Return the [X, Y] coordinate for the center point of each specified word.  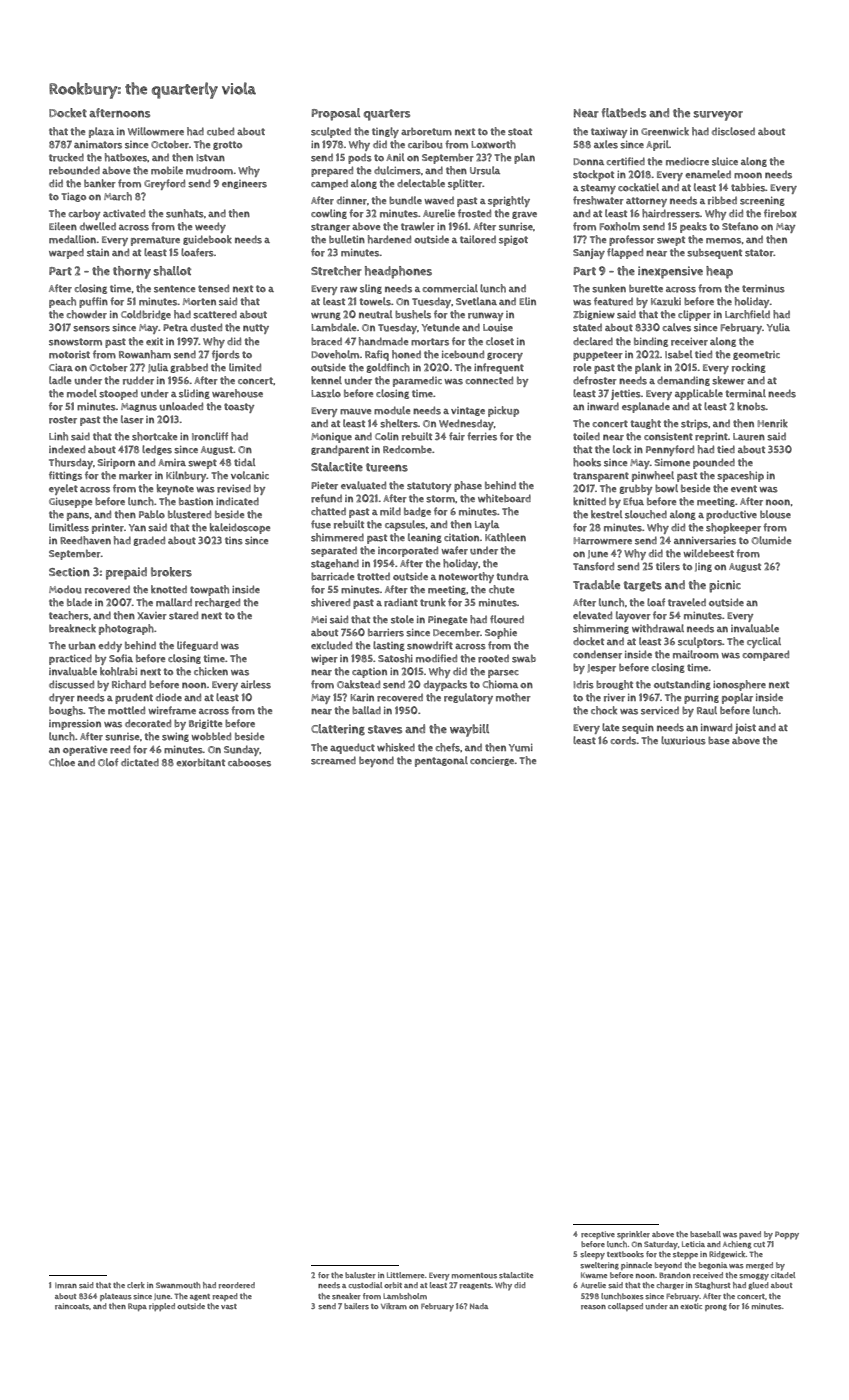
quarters [387, 115]
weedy [210, 227]
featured [613, 301]
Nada [479, 1306]
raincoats [72, 1306]
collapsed [625, 1307]
